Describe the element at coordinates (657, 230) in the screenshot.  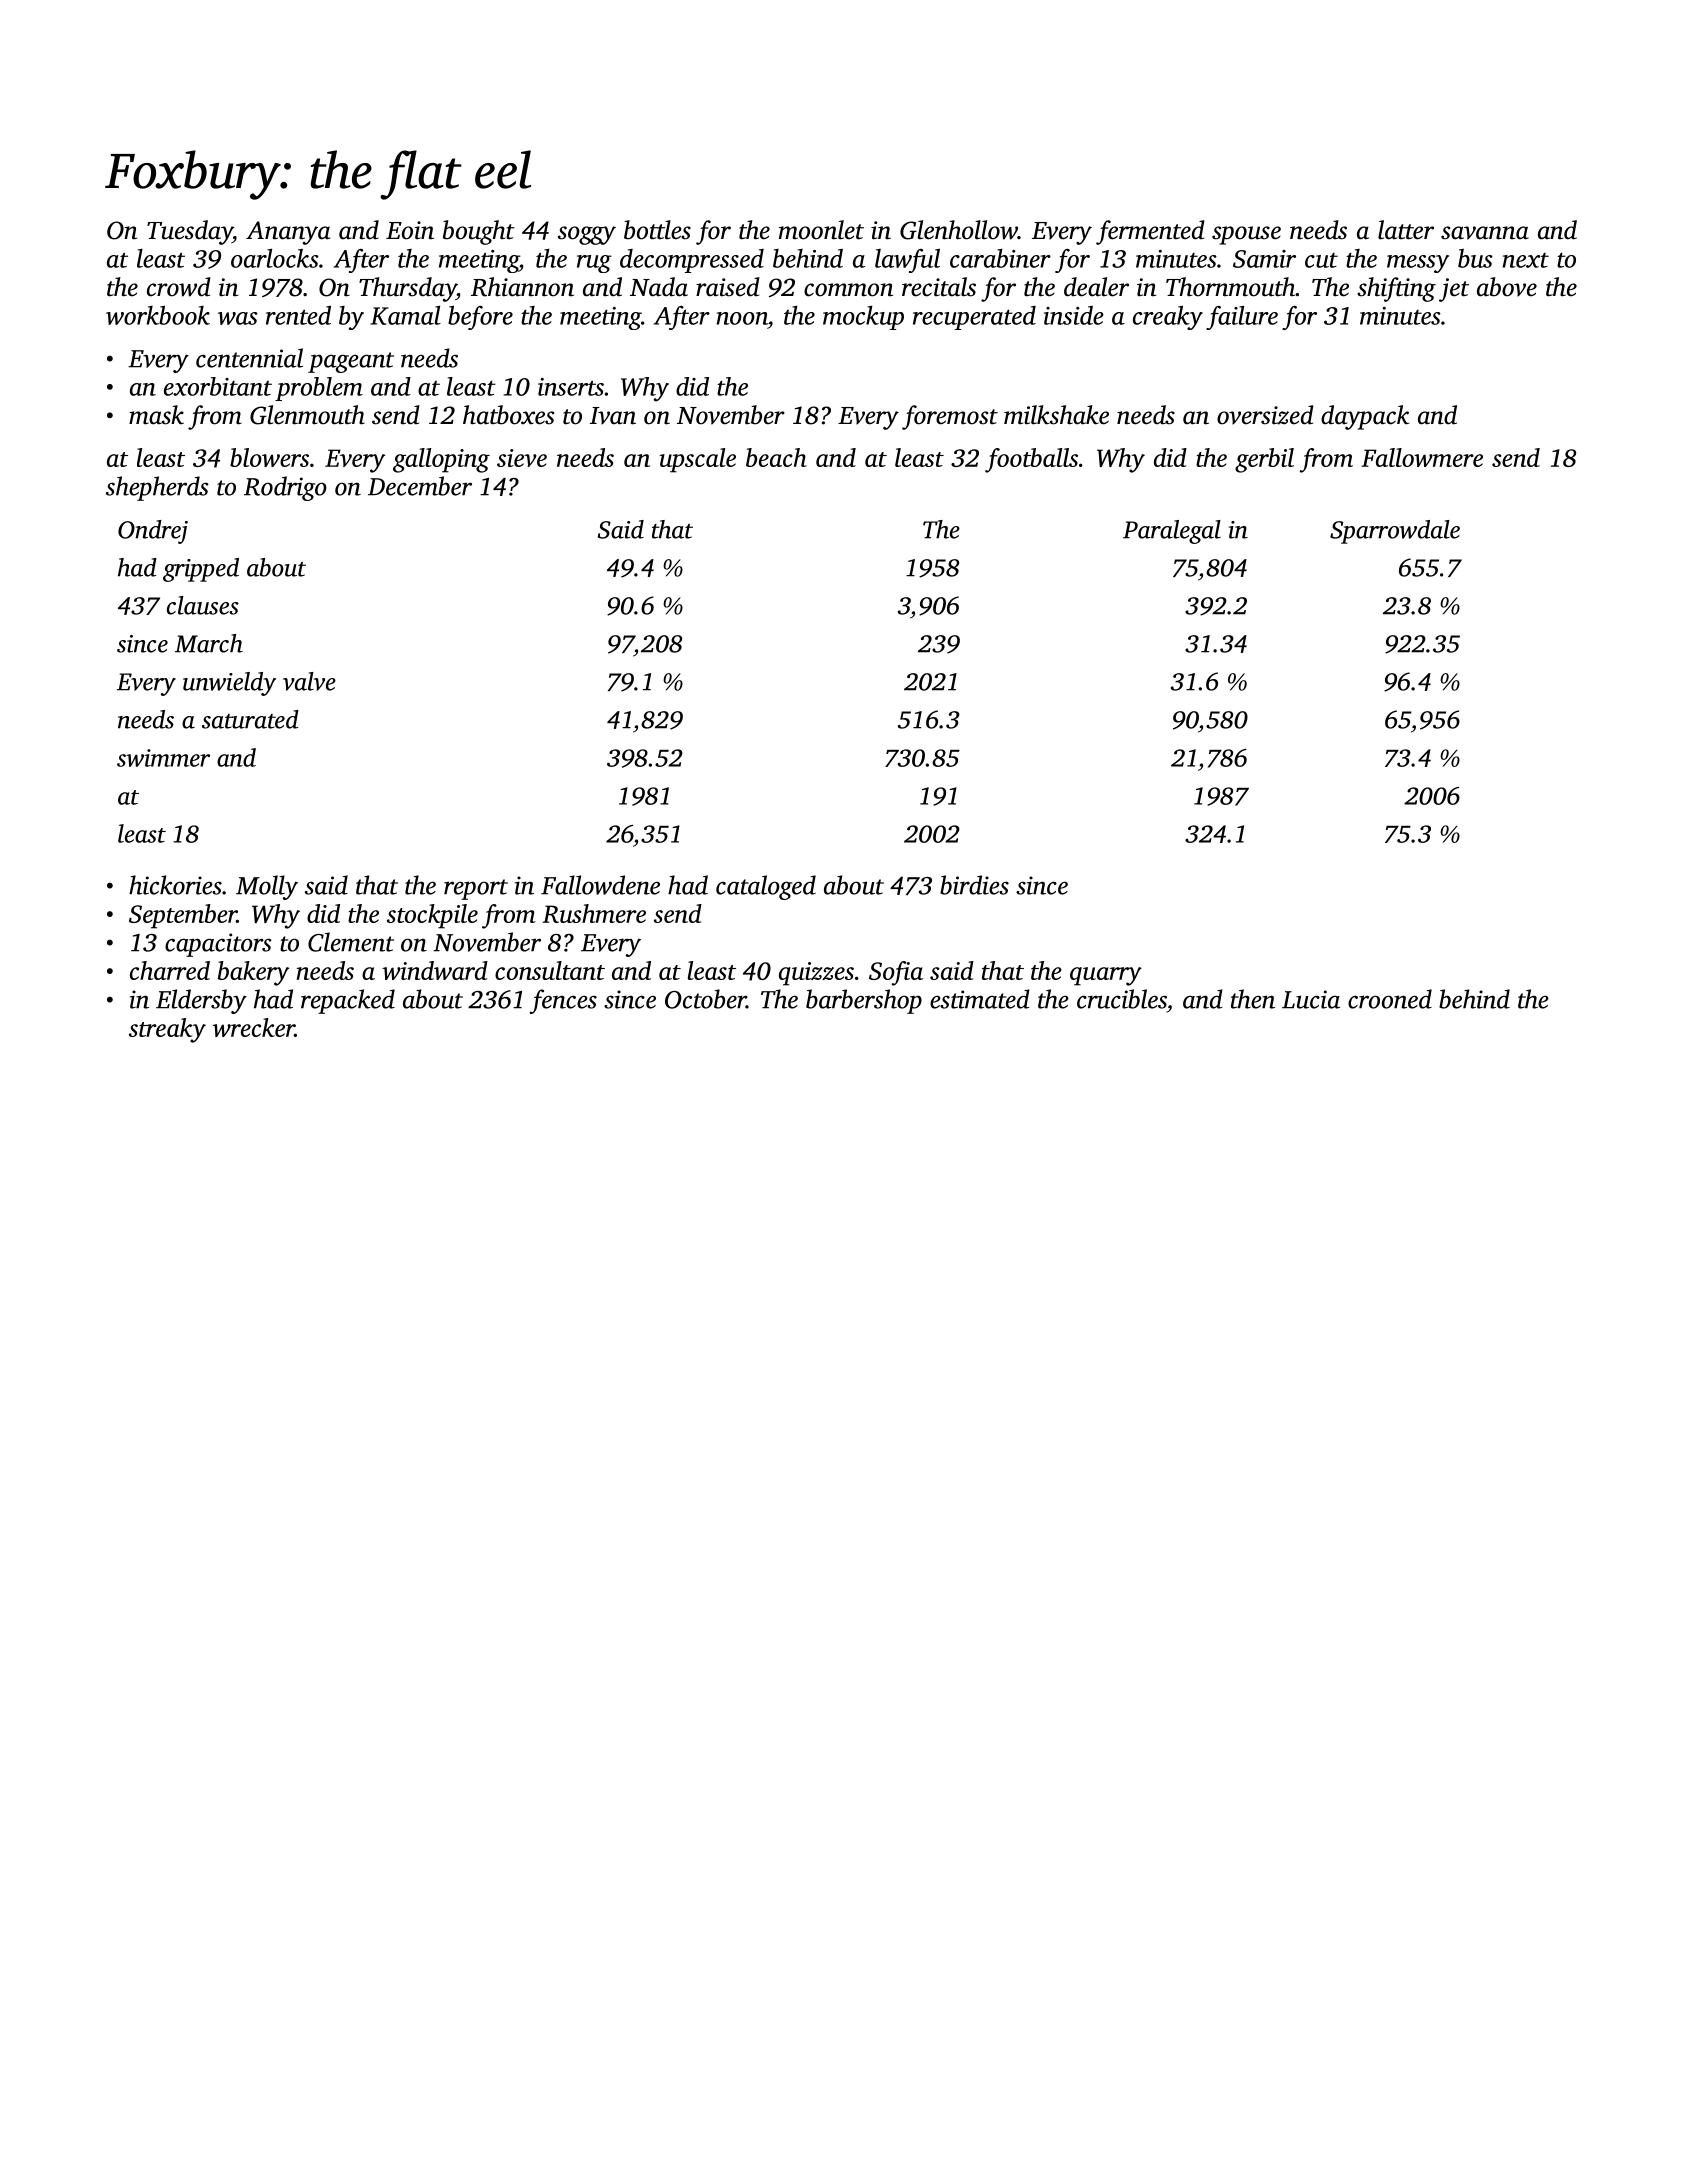
I see `bottles` at that location.
